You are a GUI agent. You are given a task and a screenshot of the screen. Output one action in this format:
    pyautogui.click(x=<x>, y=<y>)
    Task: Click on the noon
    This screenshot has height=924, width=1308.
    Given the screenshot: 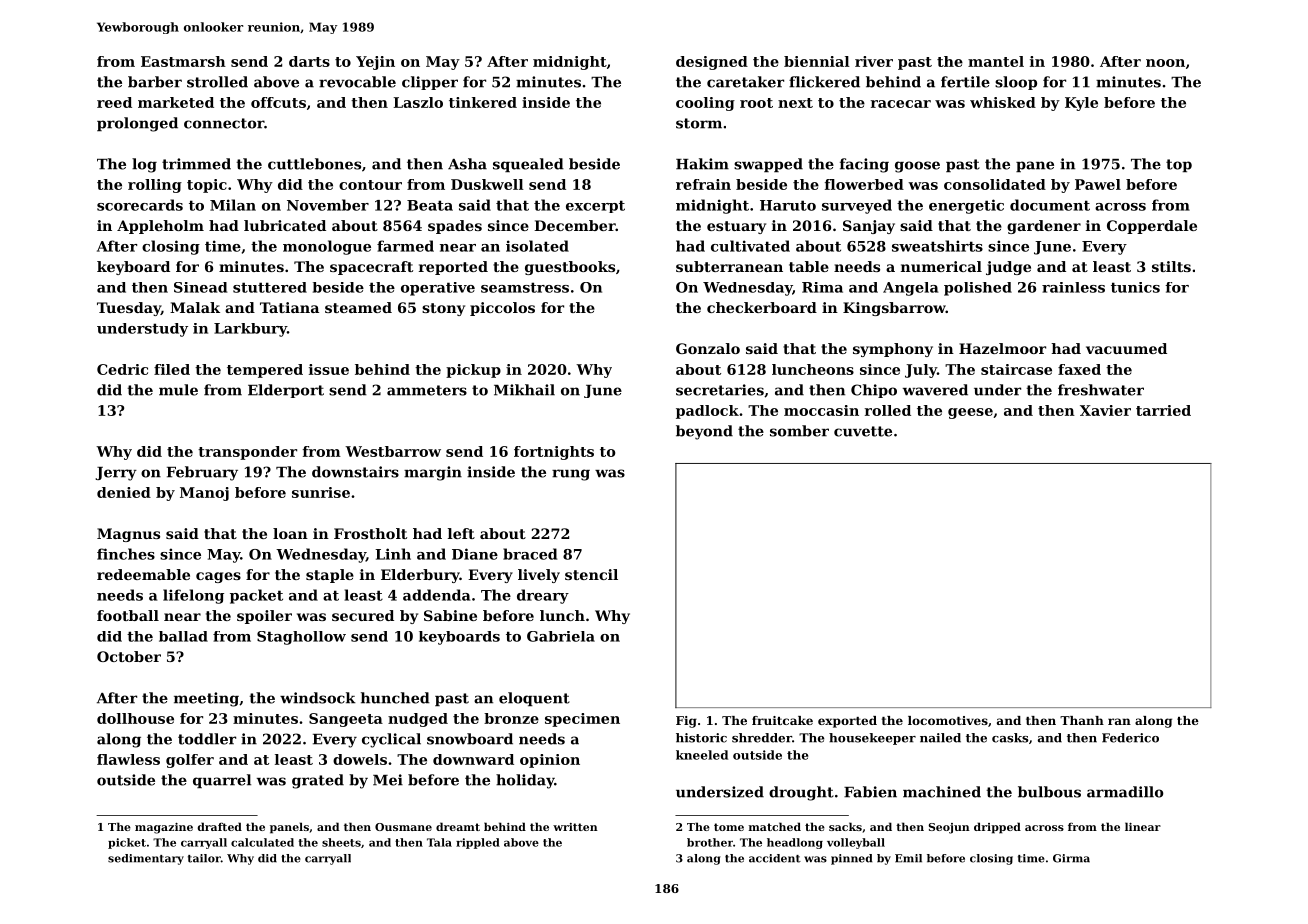 What is the action you would take?
    pyautogui.click(x=1165, y=63)
